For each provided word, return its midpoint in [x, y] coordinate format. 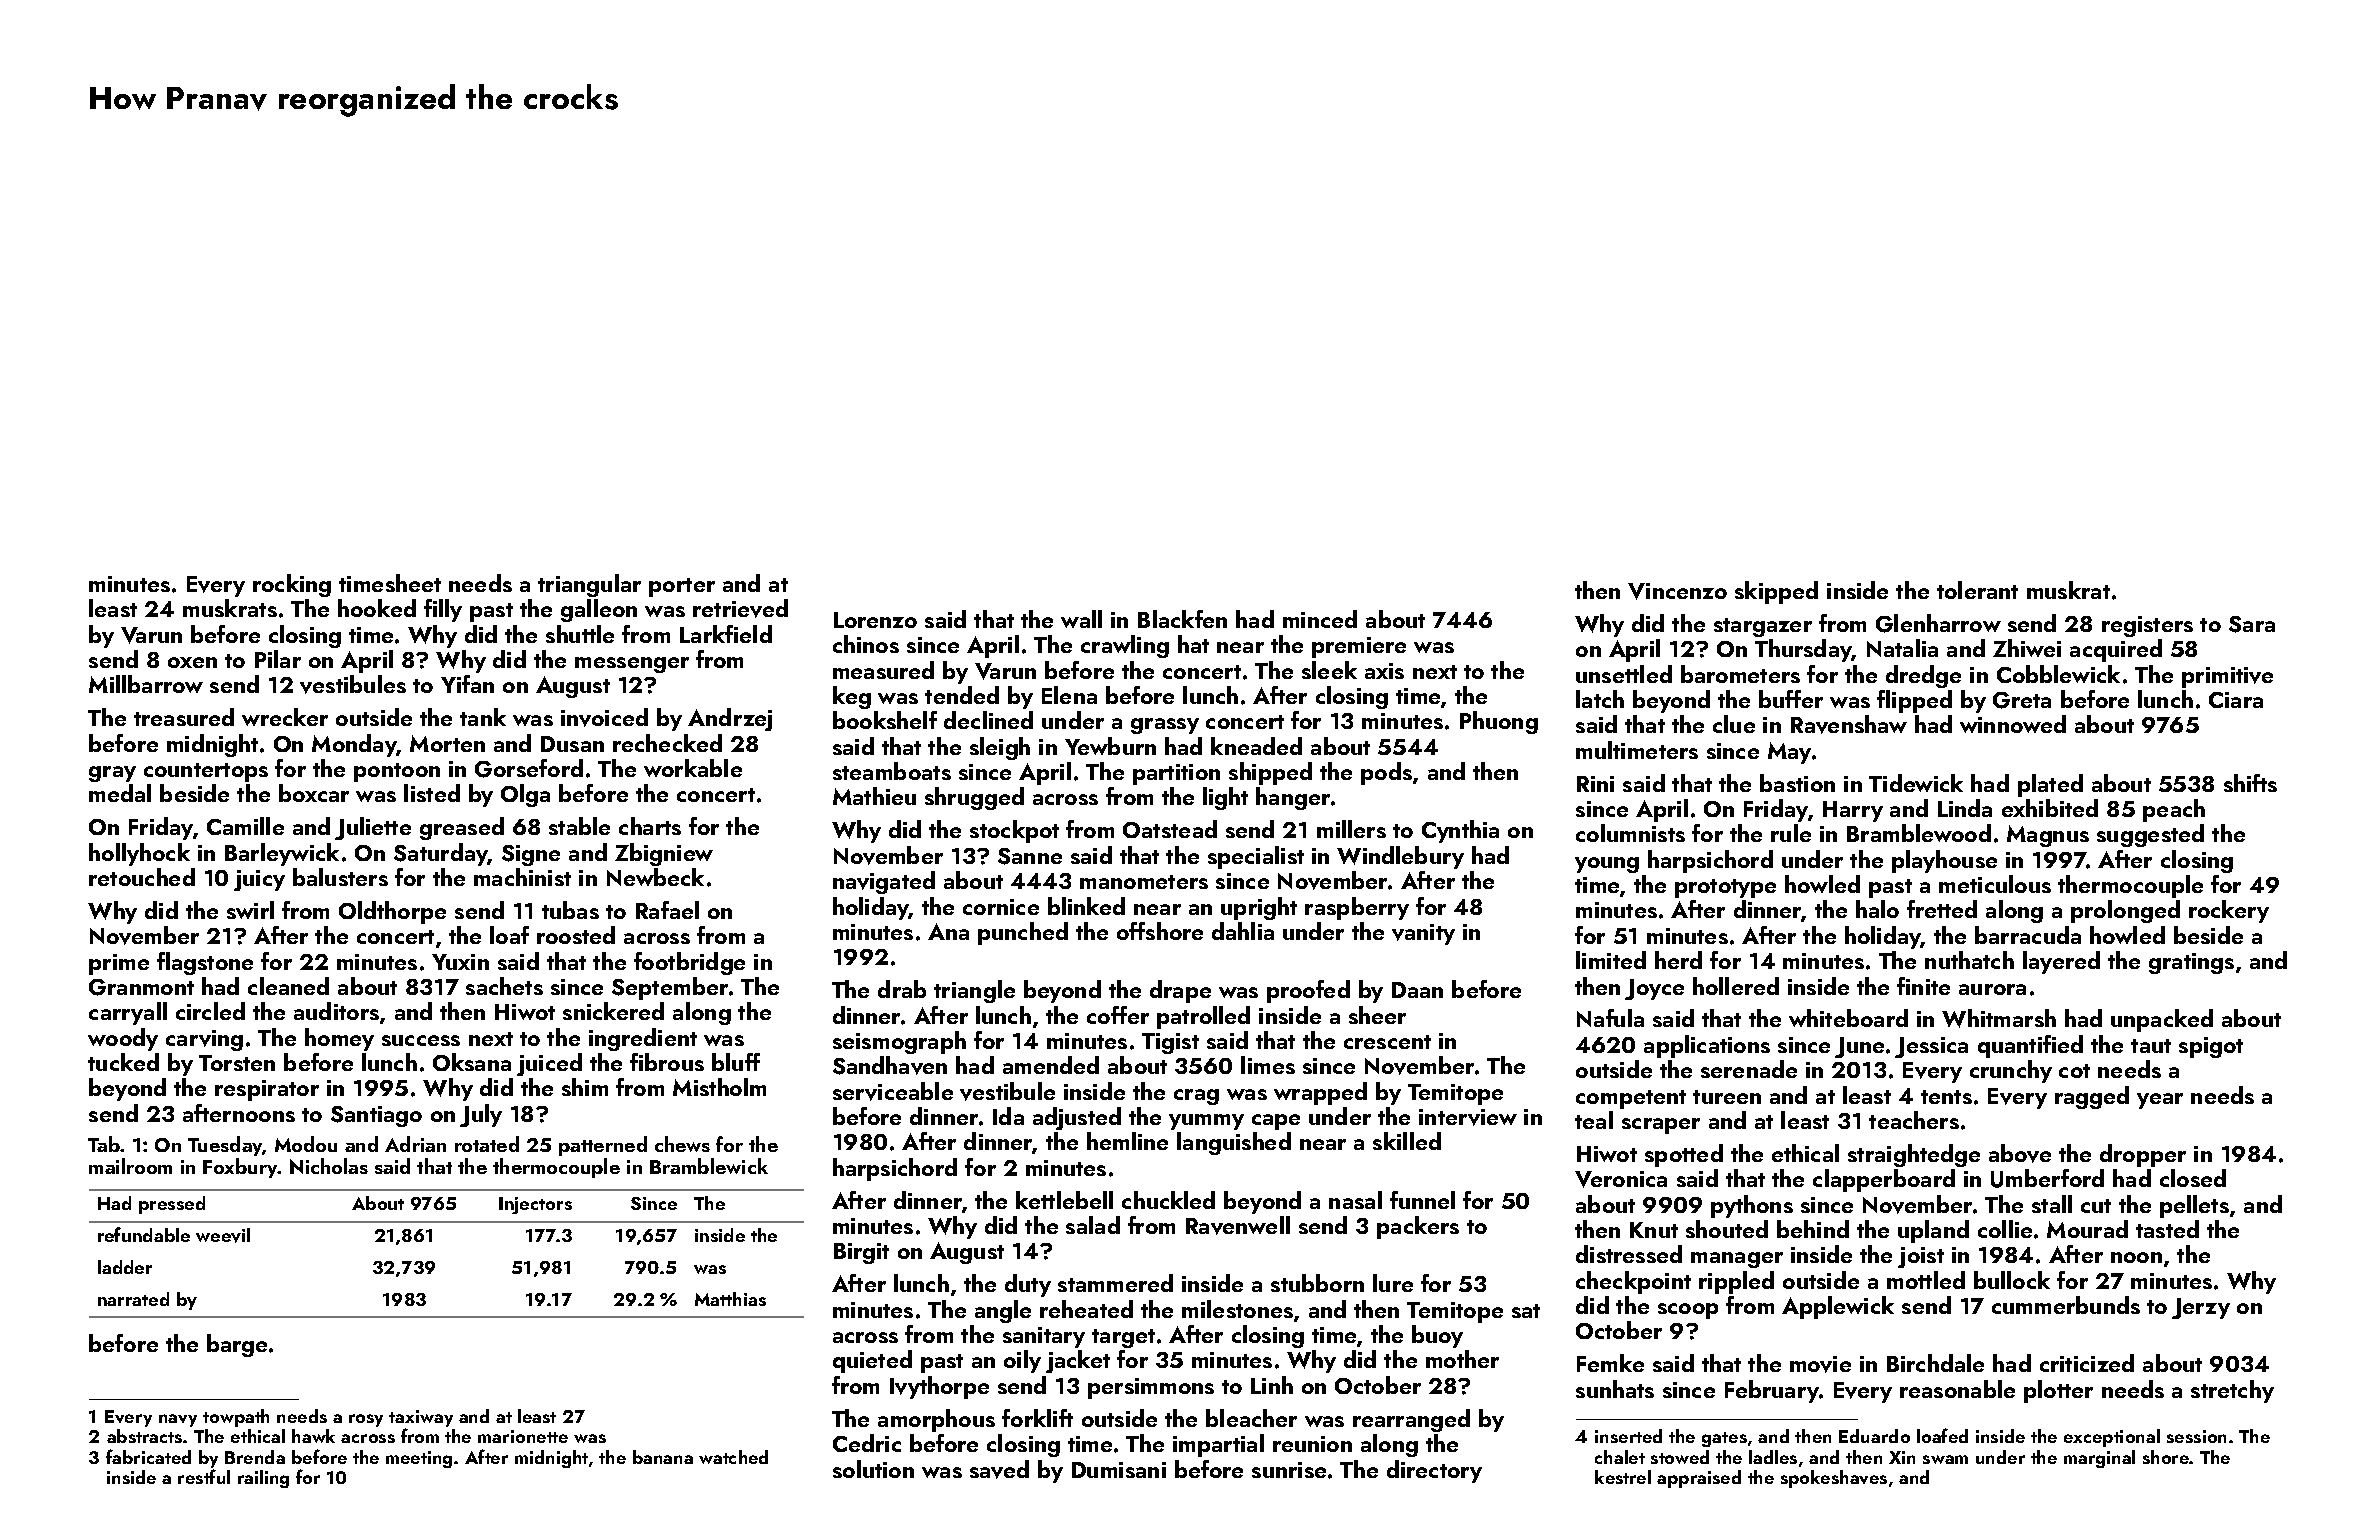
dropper [2143, 1155]
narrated [133, 1299]
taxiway [421, 1419]
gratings [2191, 963]
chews [682, 1144]
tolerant [1977, 590]
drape [1180, 991]
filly [443, 610]
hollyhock [139, 854]
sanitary [1044, 1337]
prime [119, 964]
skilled [1407, 1141]
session [2196, 1436]
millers [1351, 829]
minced [1320, 619]
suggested [2150, 835]
